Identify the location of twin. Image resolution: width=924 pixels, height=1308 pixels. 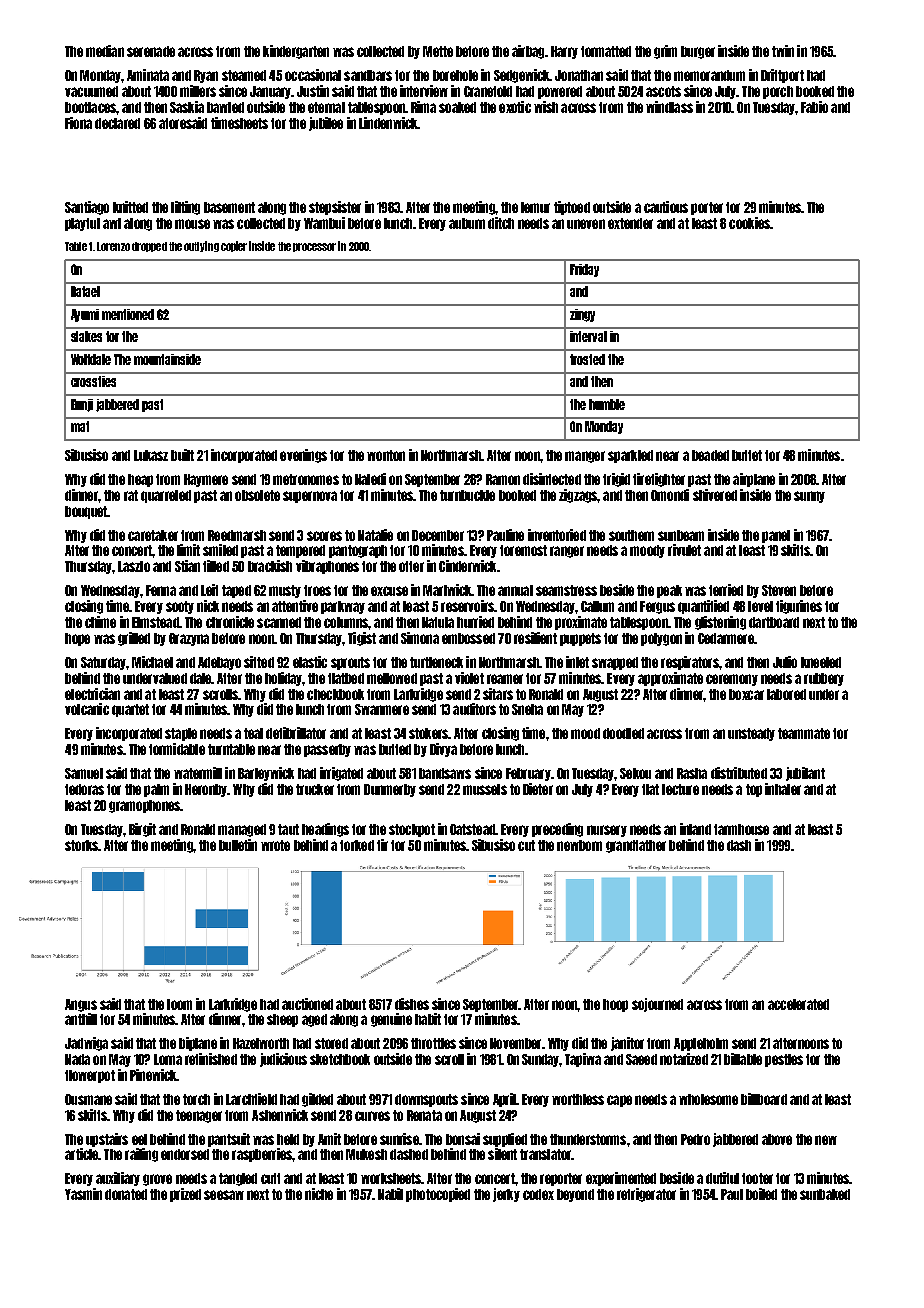
(783, 51).
